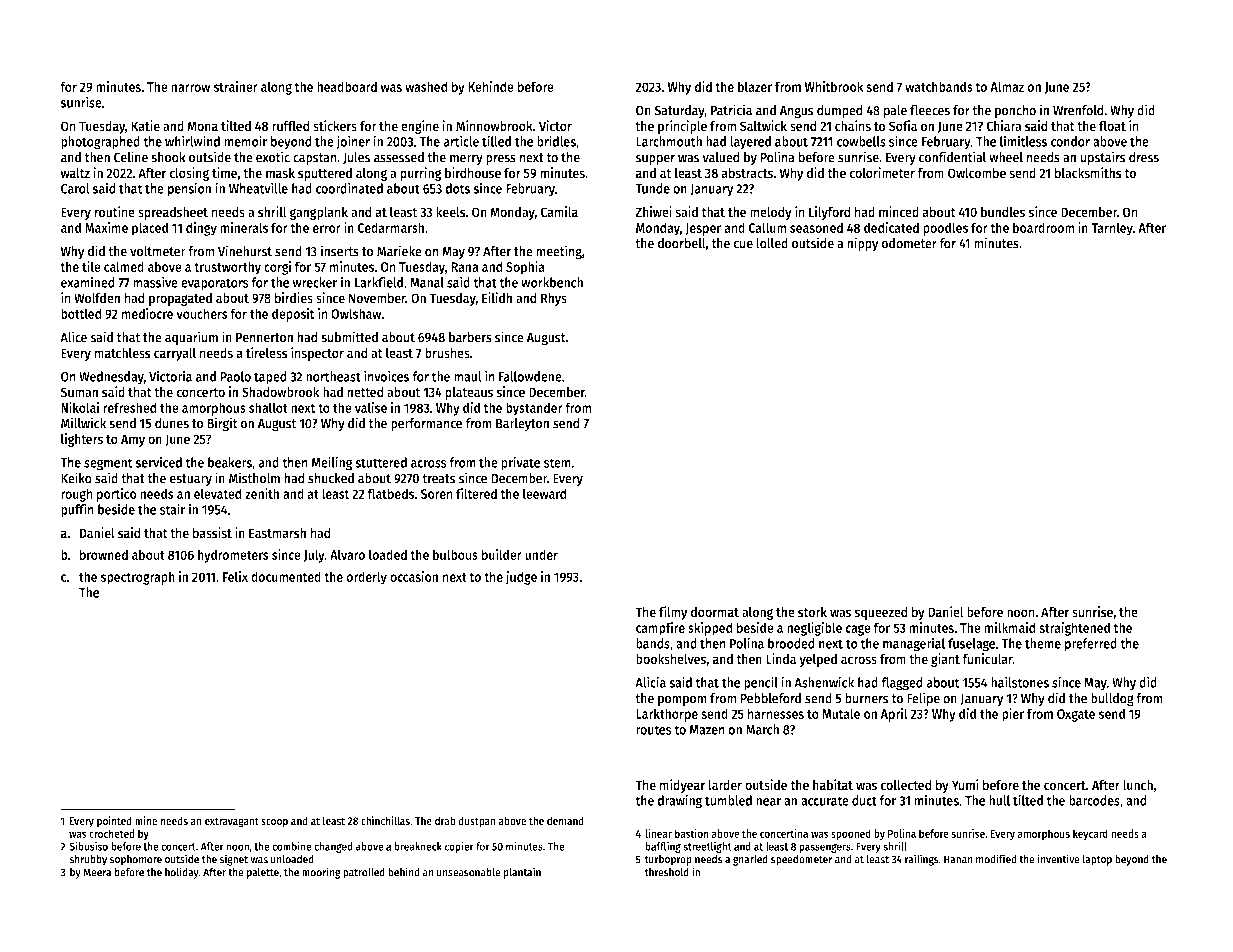 The image size is (1233, 952). What do you see at coordinates (554, 299) in the image?
I see `Rhys` at bounding box center [554, 299].
